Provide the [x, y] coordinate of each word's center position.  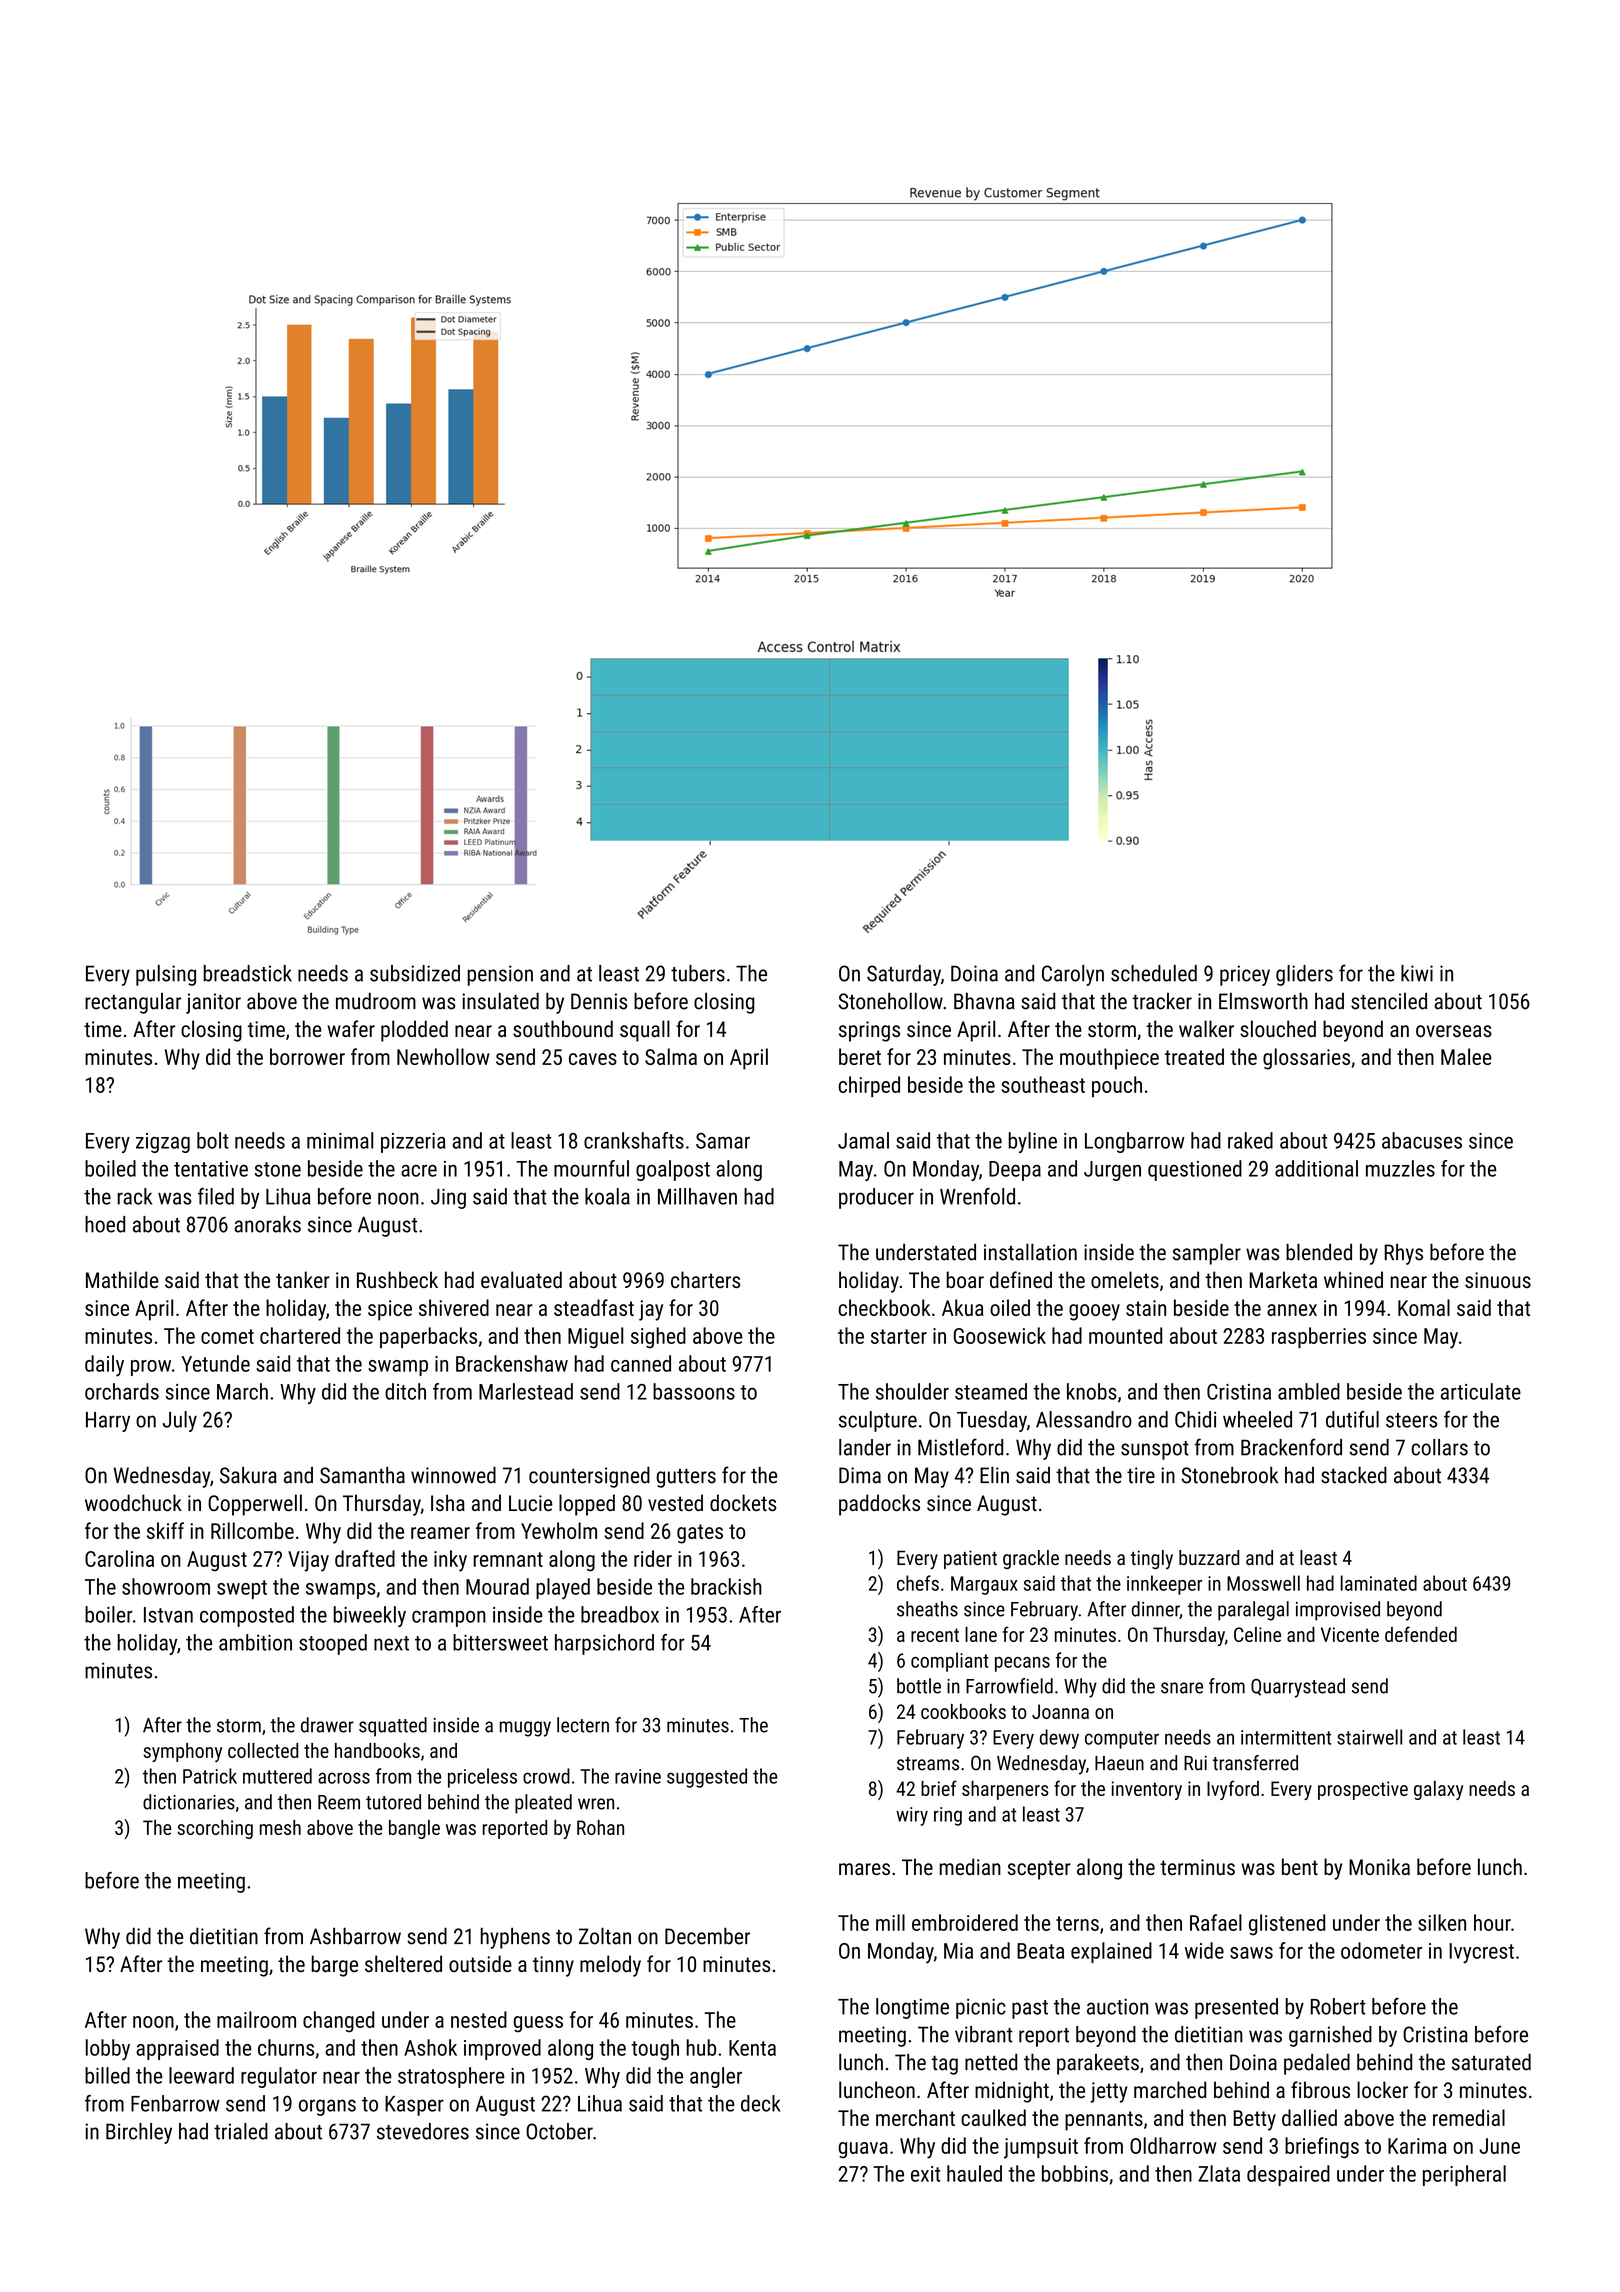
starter [899, 1336]
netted [991, 2062]
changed [338, 2022]
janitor [213, 1003]
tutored [393, 1802]
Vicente [1350, 1634]
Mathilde [122, 1279]
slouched [1278, 1028]
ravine [638, 1776]
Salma [671, 1056]
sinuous [1498, 1280]
